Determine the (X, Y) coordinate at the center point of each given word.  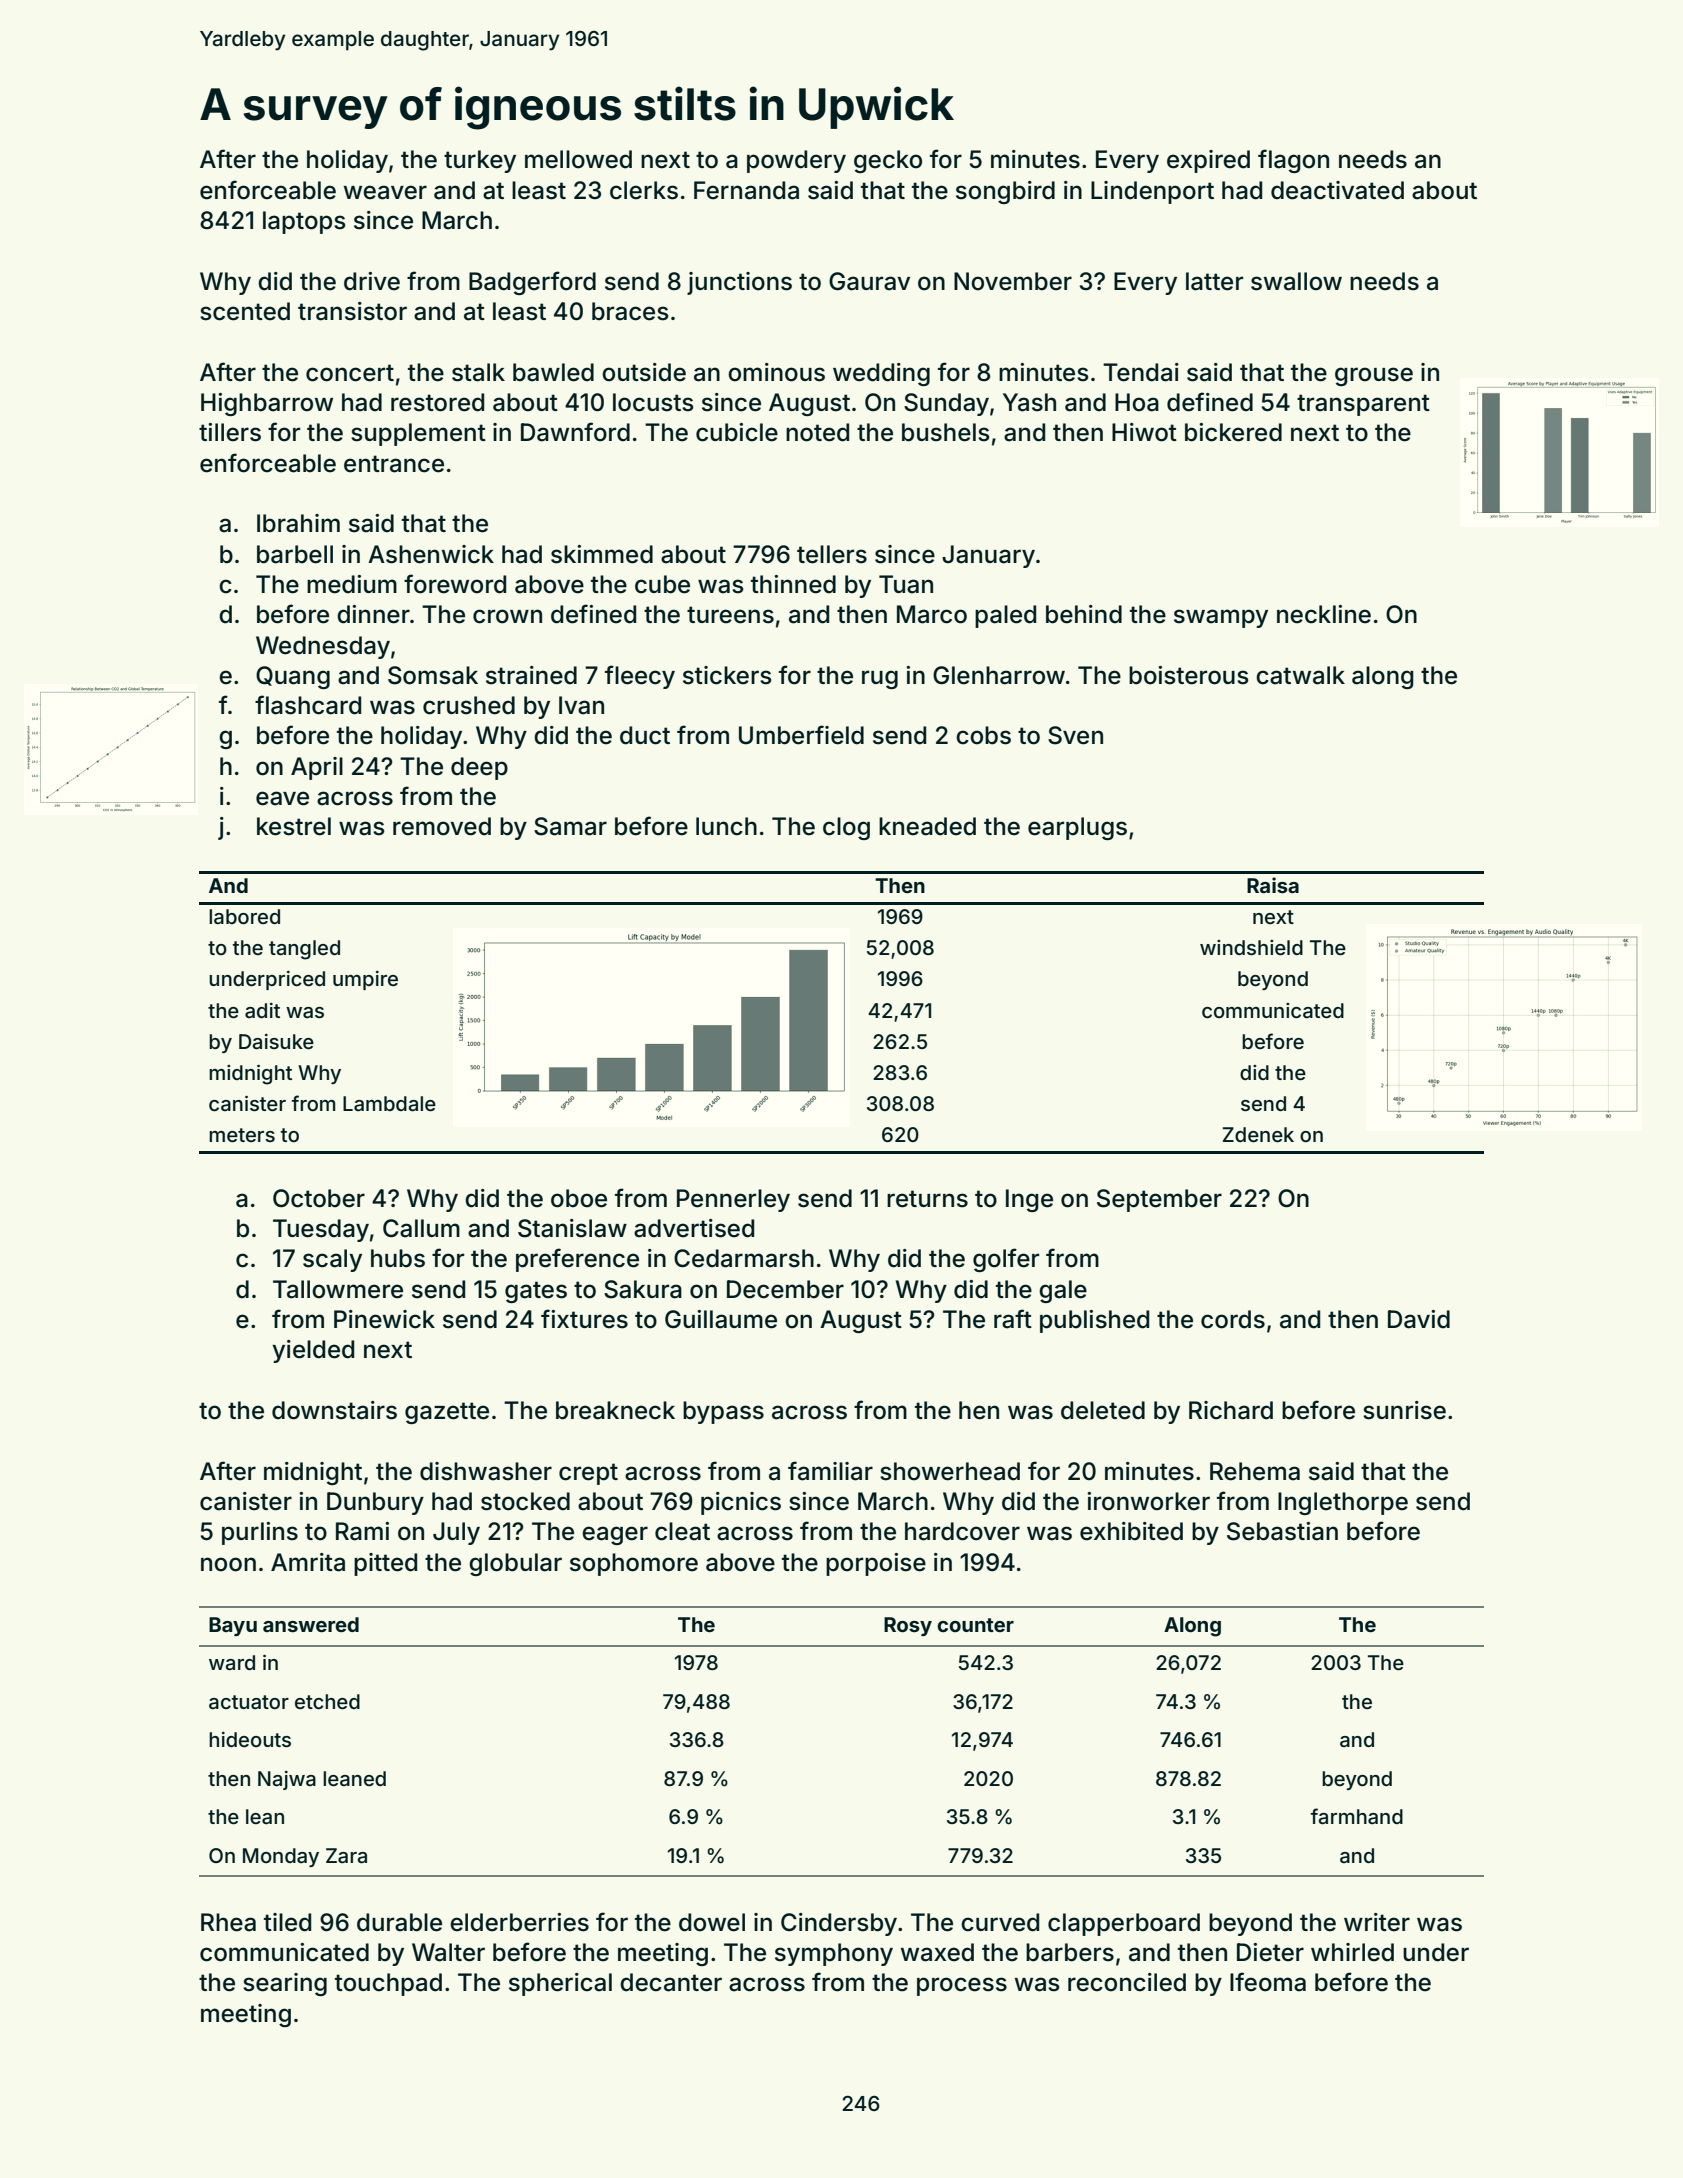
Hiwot (1144, 432)
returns (927, 1199)
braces (630, 311)
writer (1377, 1922)
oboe (579, 1198)
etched (327, 1701)
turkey (480, 161)
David (1419, 1319)
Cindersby (839, 1924)
